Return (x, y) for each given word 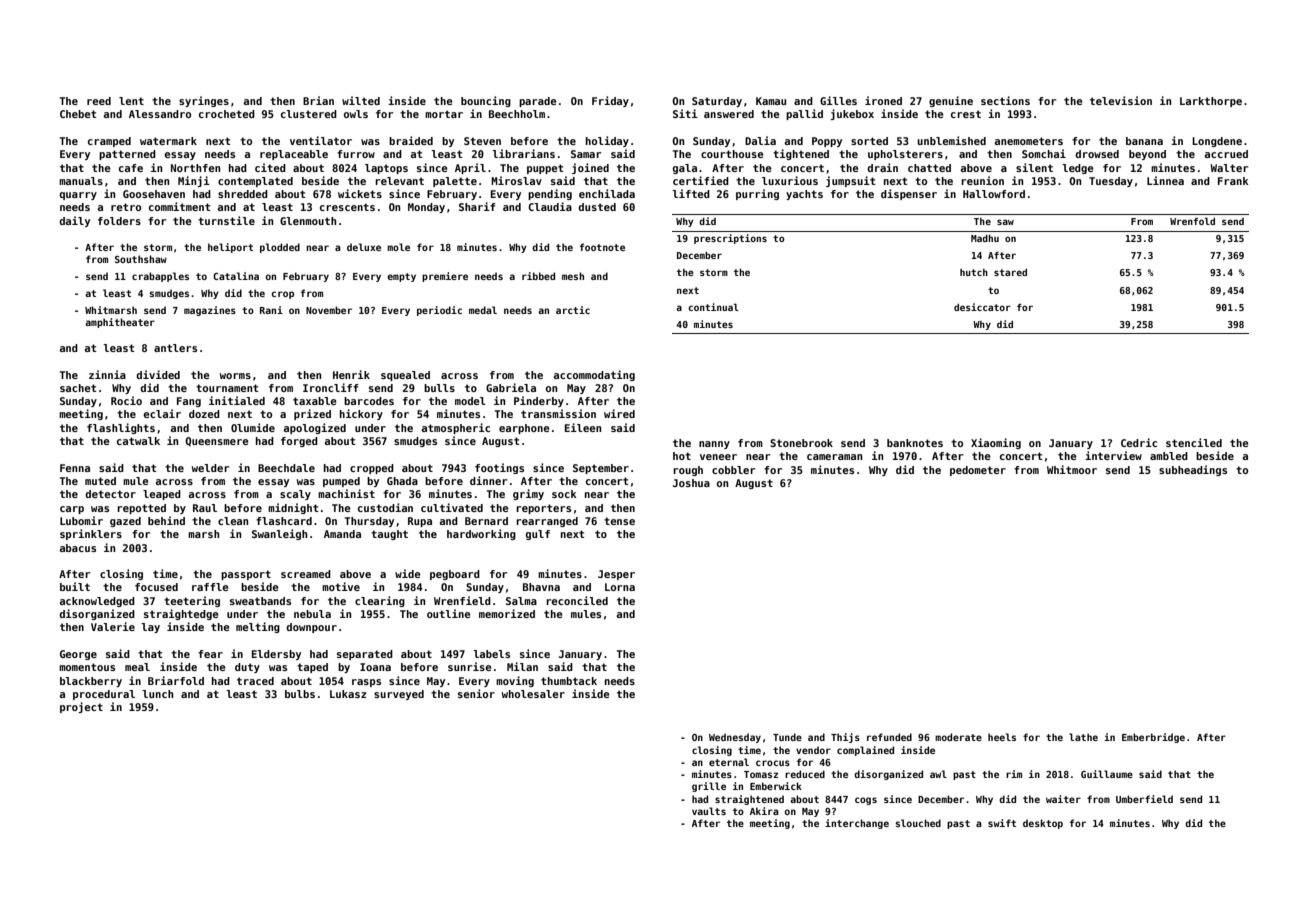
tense (619, 521)
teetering (192, 601)
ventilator (321, 140)
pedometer (978, 471)
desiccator (982, 307)
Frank (1233, 181)
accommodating (594, 375)
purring (757, 194)
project (81, 707)
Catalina (236, 276)
